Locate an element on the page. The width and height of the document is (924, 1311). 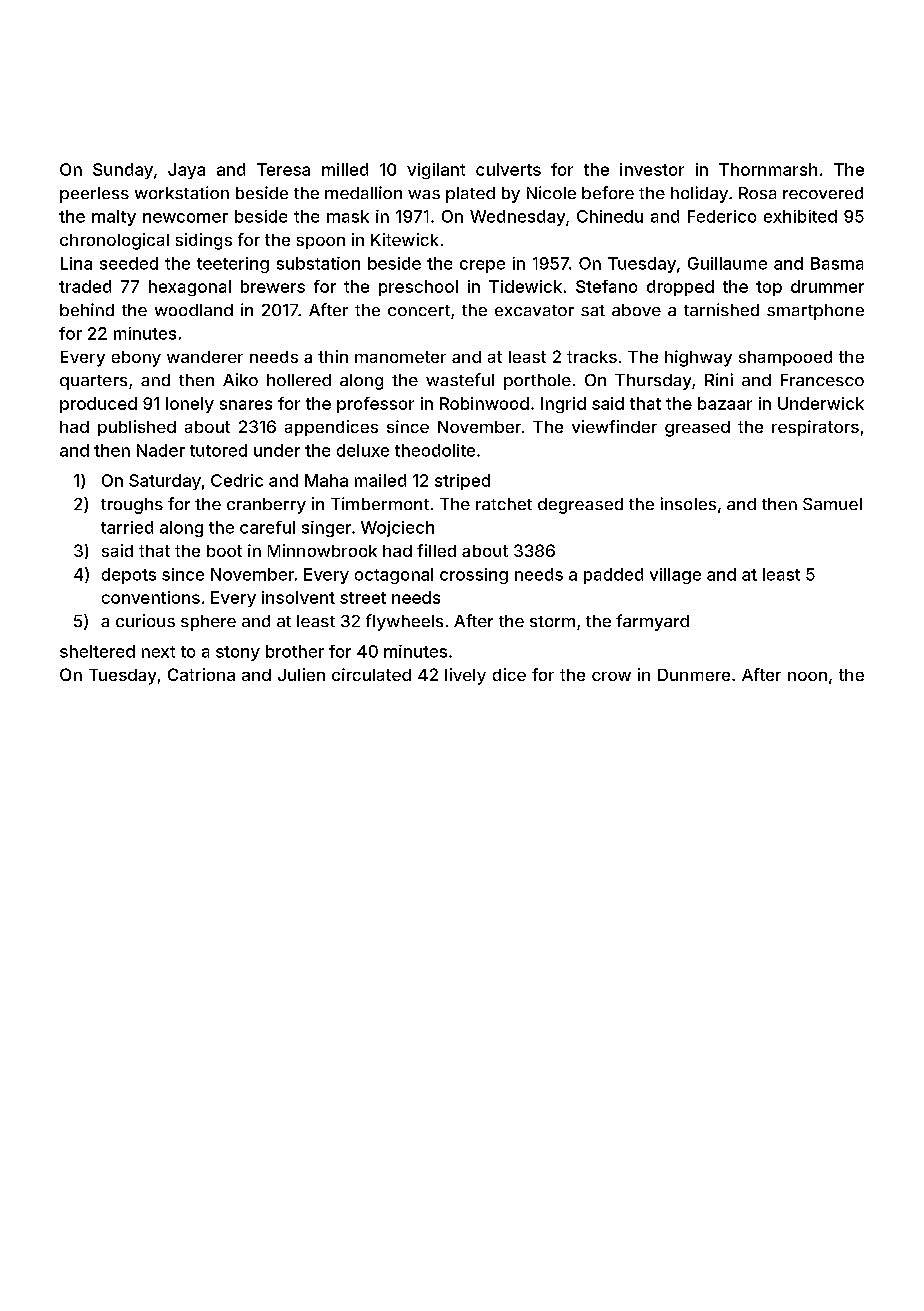
vigilant is located at coordinates (436, 171).
